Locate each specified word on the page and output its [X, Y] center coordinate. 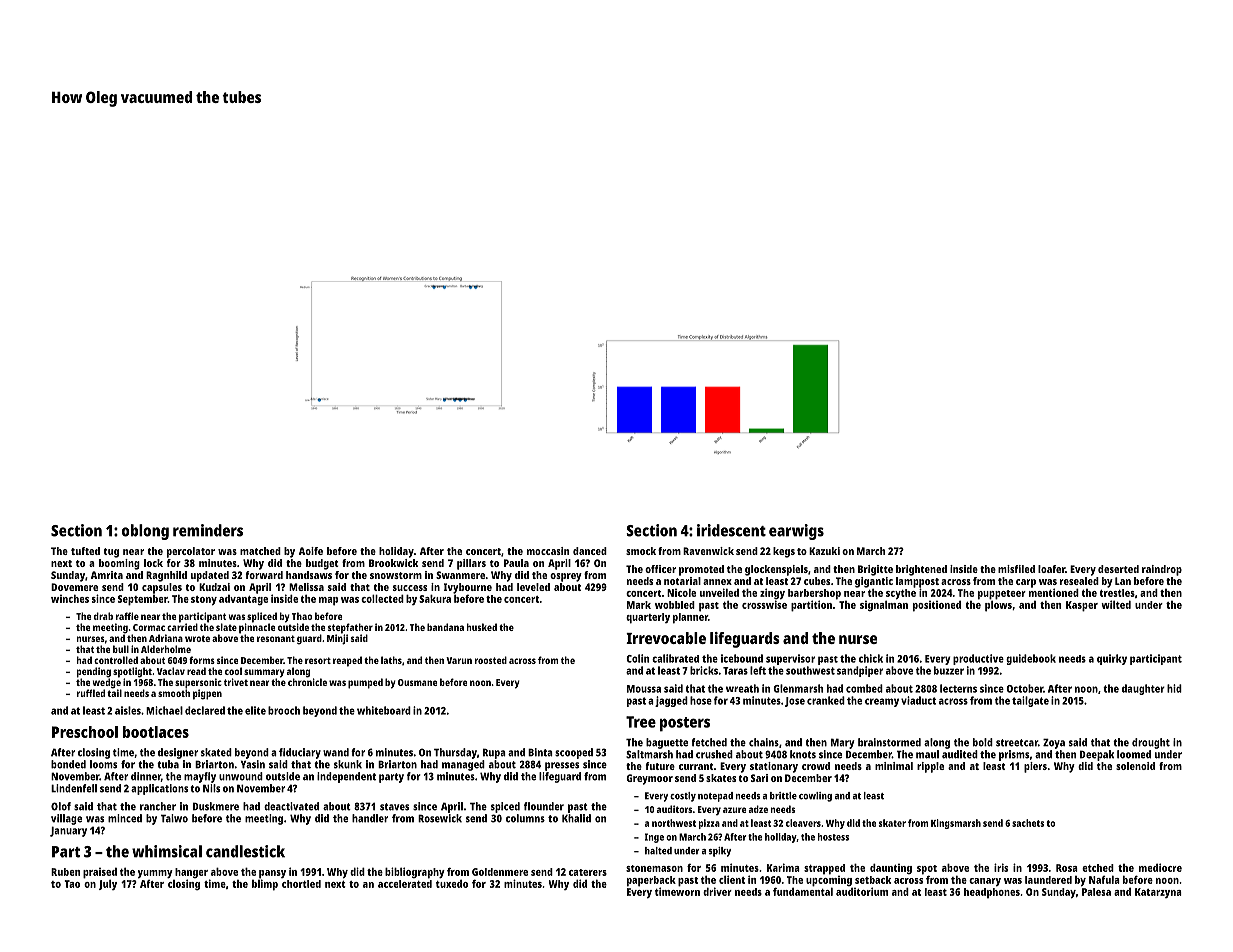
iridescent [731, 530]
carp [1026, 583]
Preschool [85, 732]
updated [210, 576]
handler [370, 818]
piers [1035, 767]
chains [764, 742]
